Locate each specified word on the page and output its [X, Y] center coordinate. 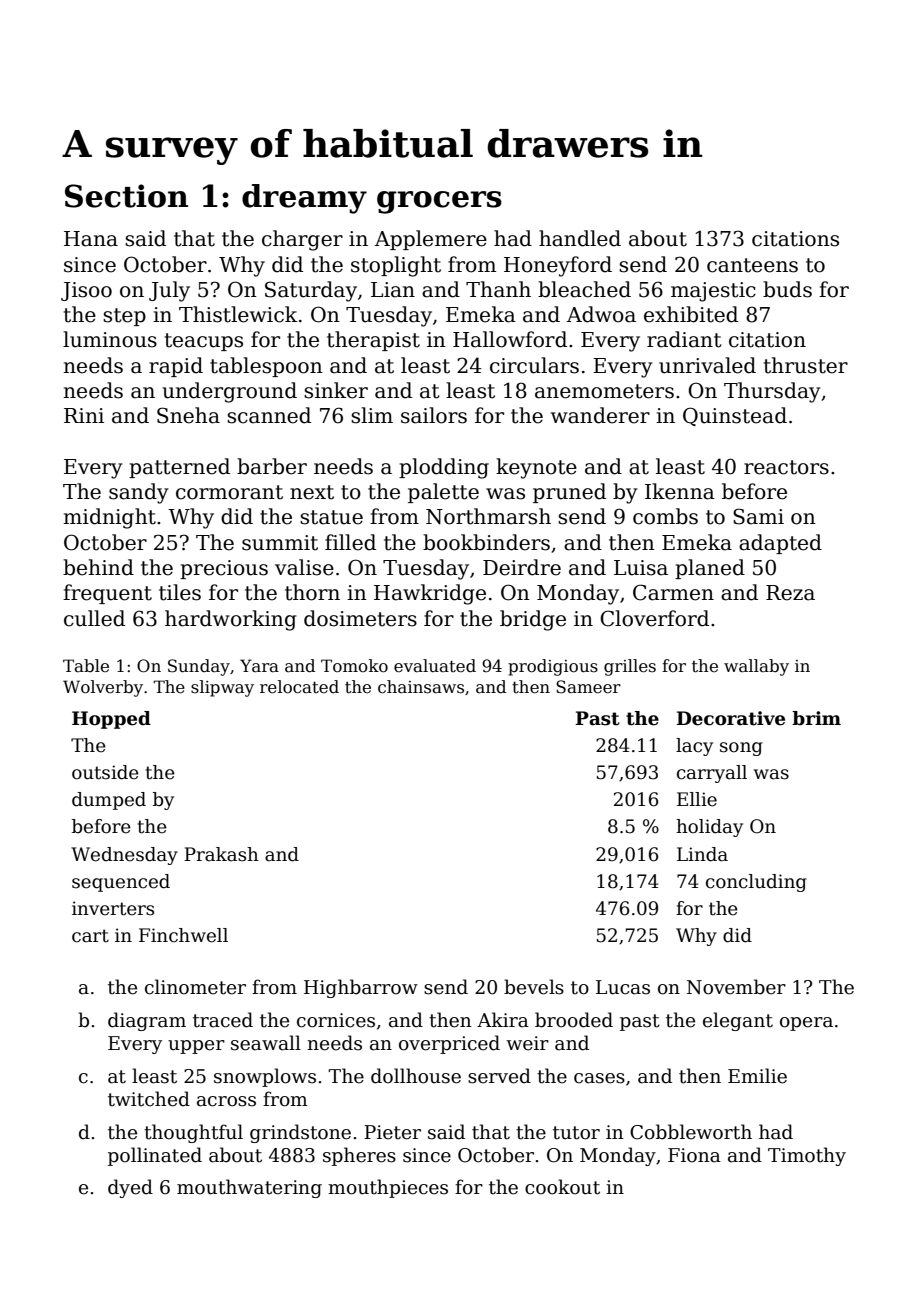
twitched [149, 1099]
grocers [439, 202]
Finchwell [183, 935]
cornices [336, 1020]
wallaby [756, 667]
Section [126, 196]
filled [350, 542]
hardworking [231, 620]
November [736, 987]
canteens [752, 265]
